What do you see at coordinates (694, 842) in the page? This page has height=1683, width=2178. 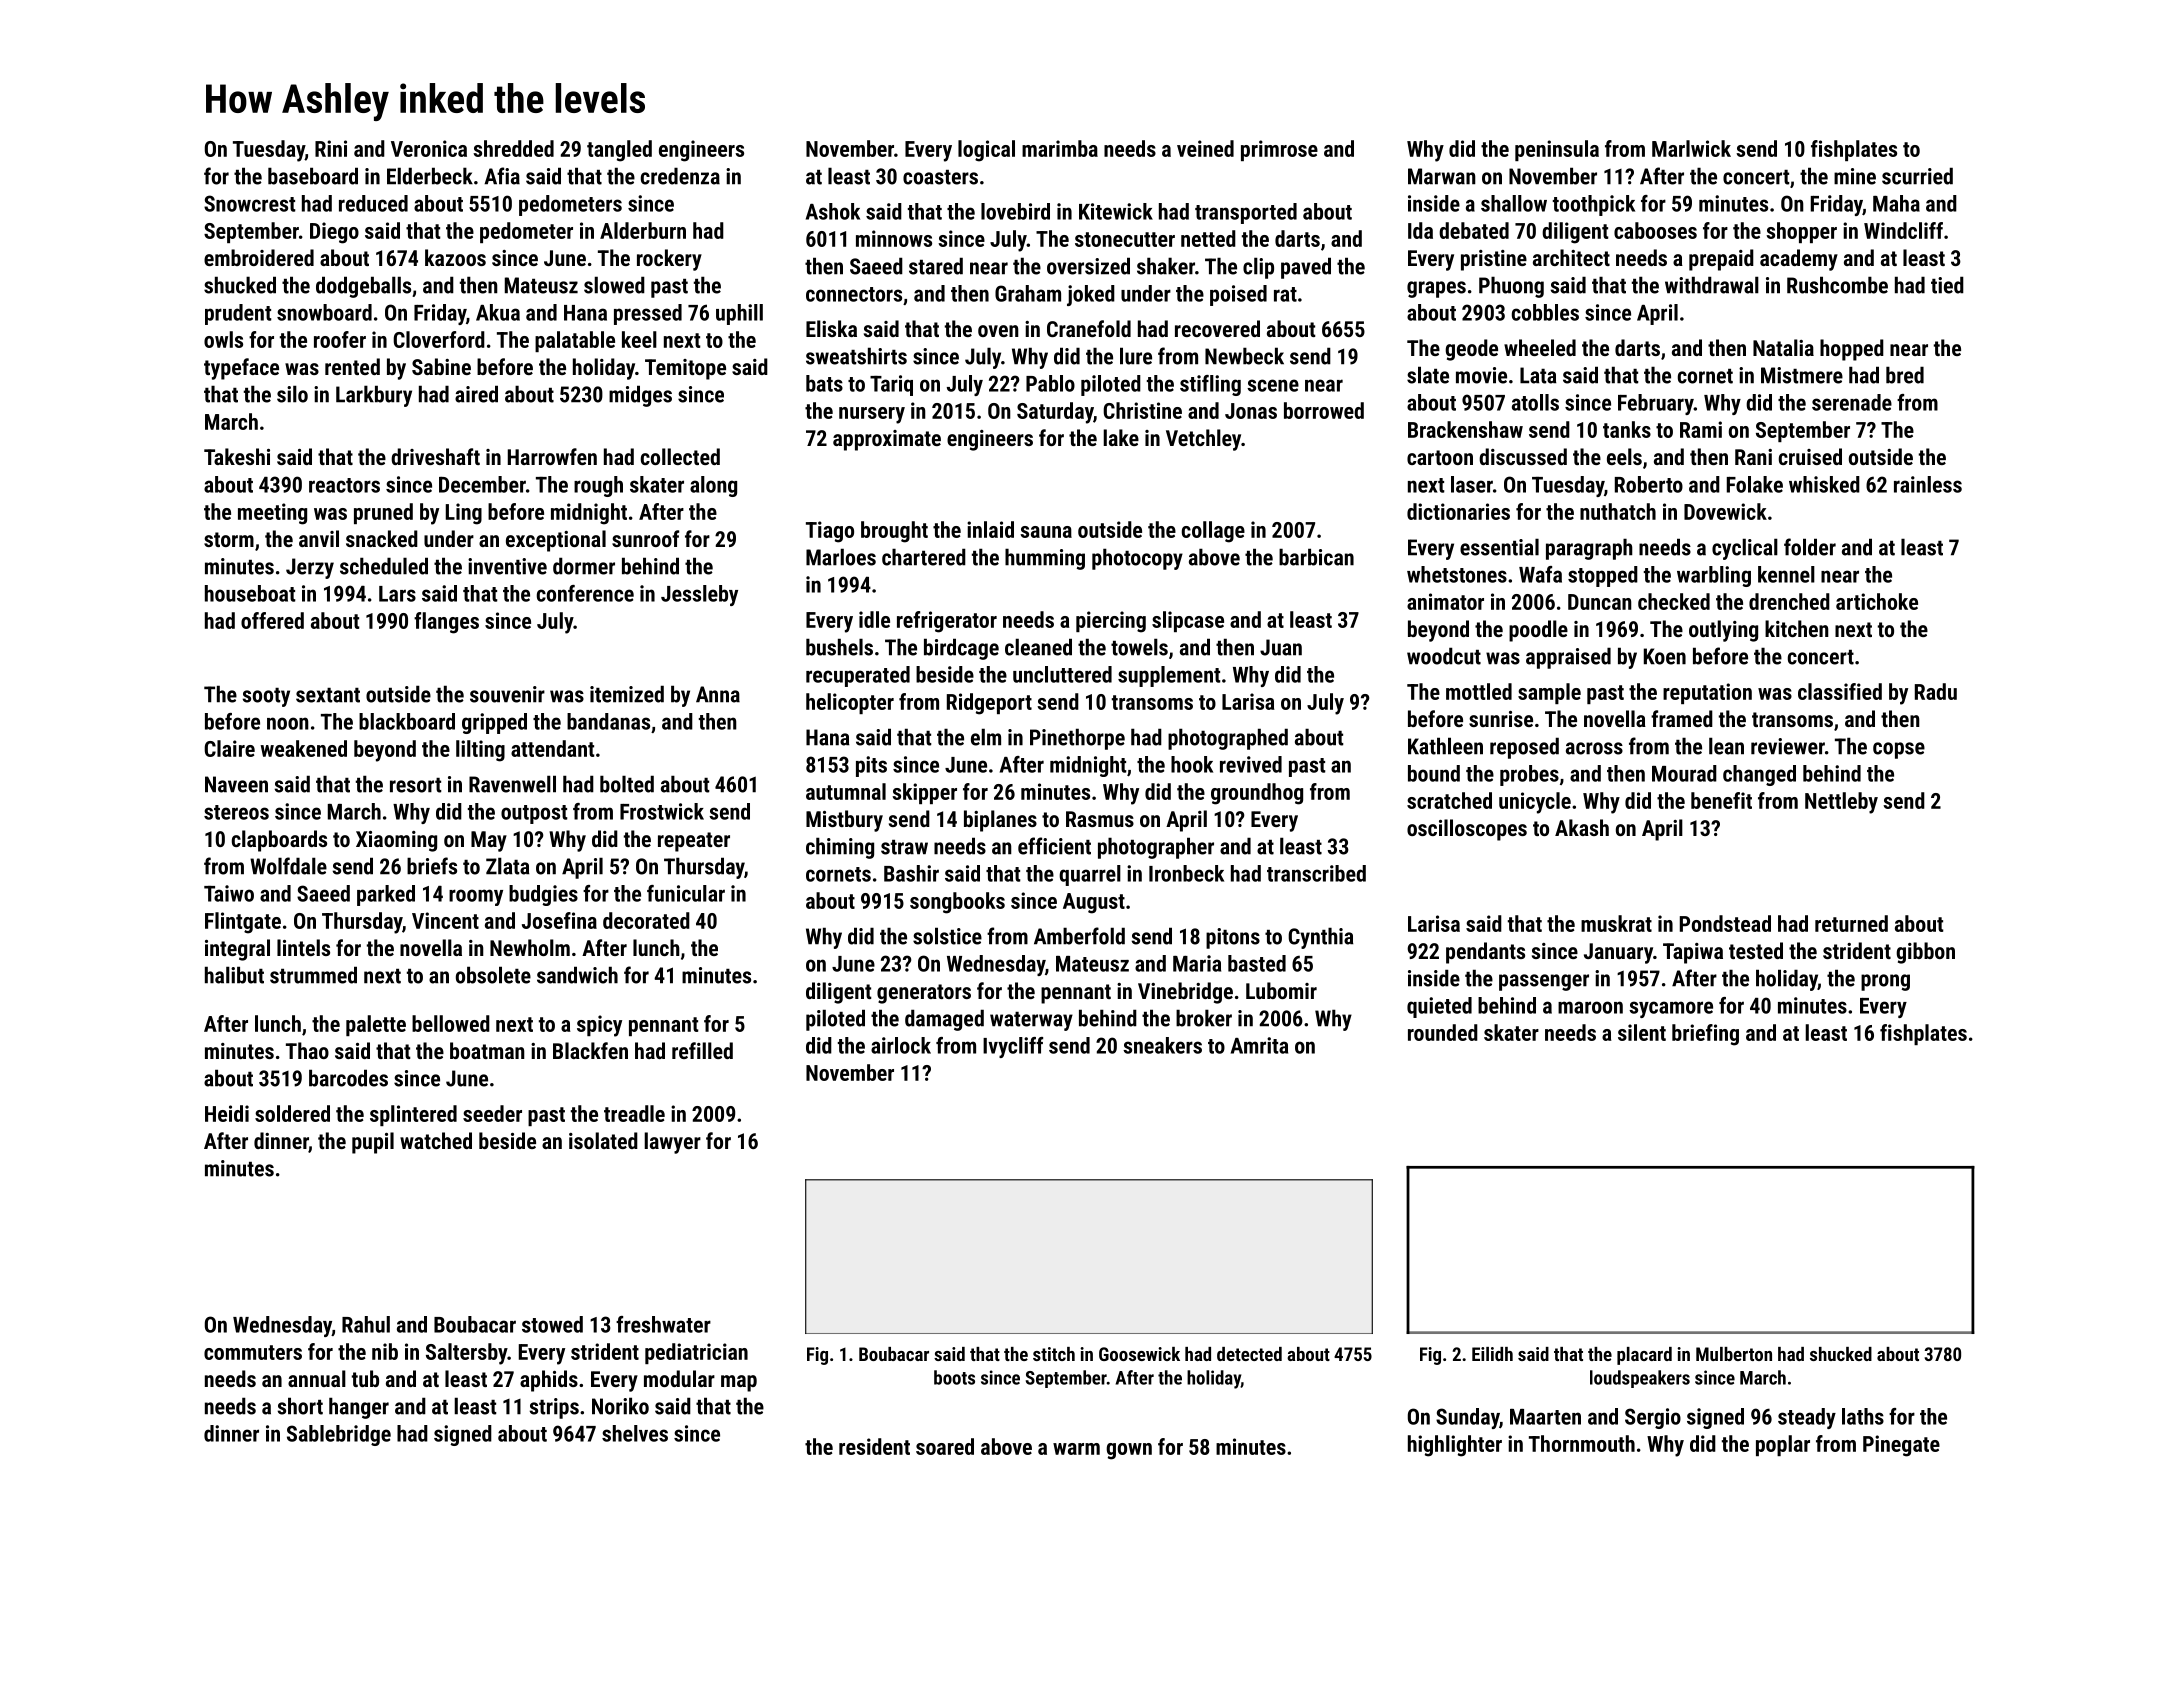 I see `repeater` at bounding box center [694, 842].
